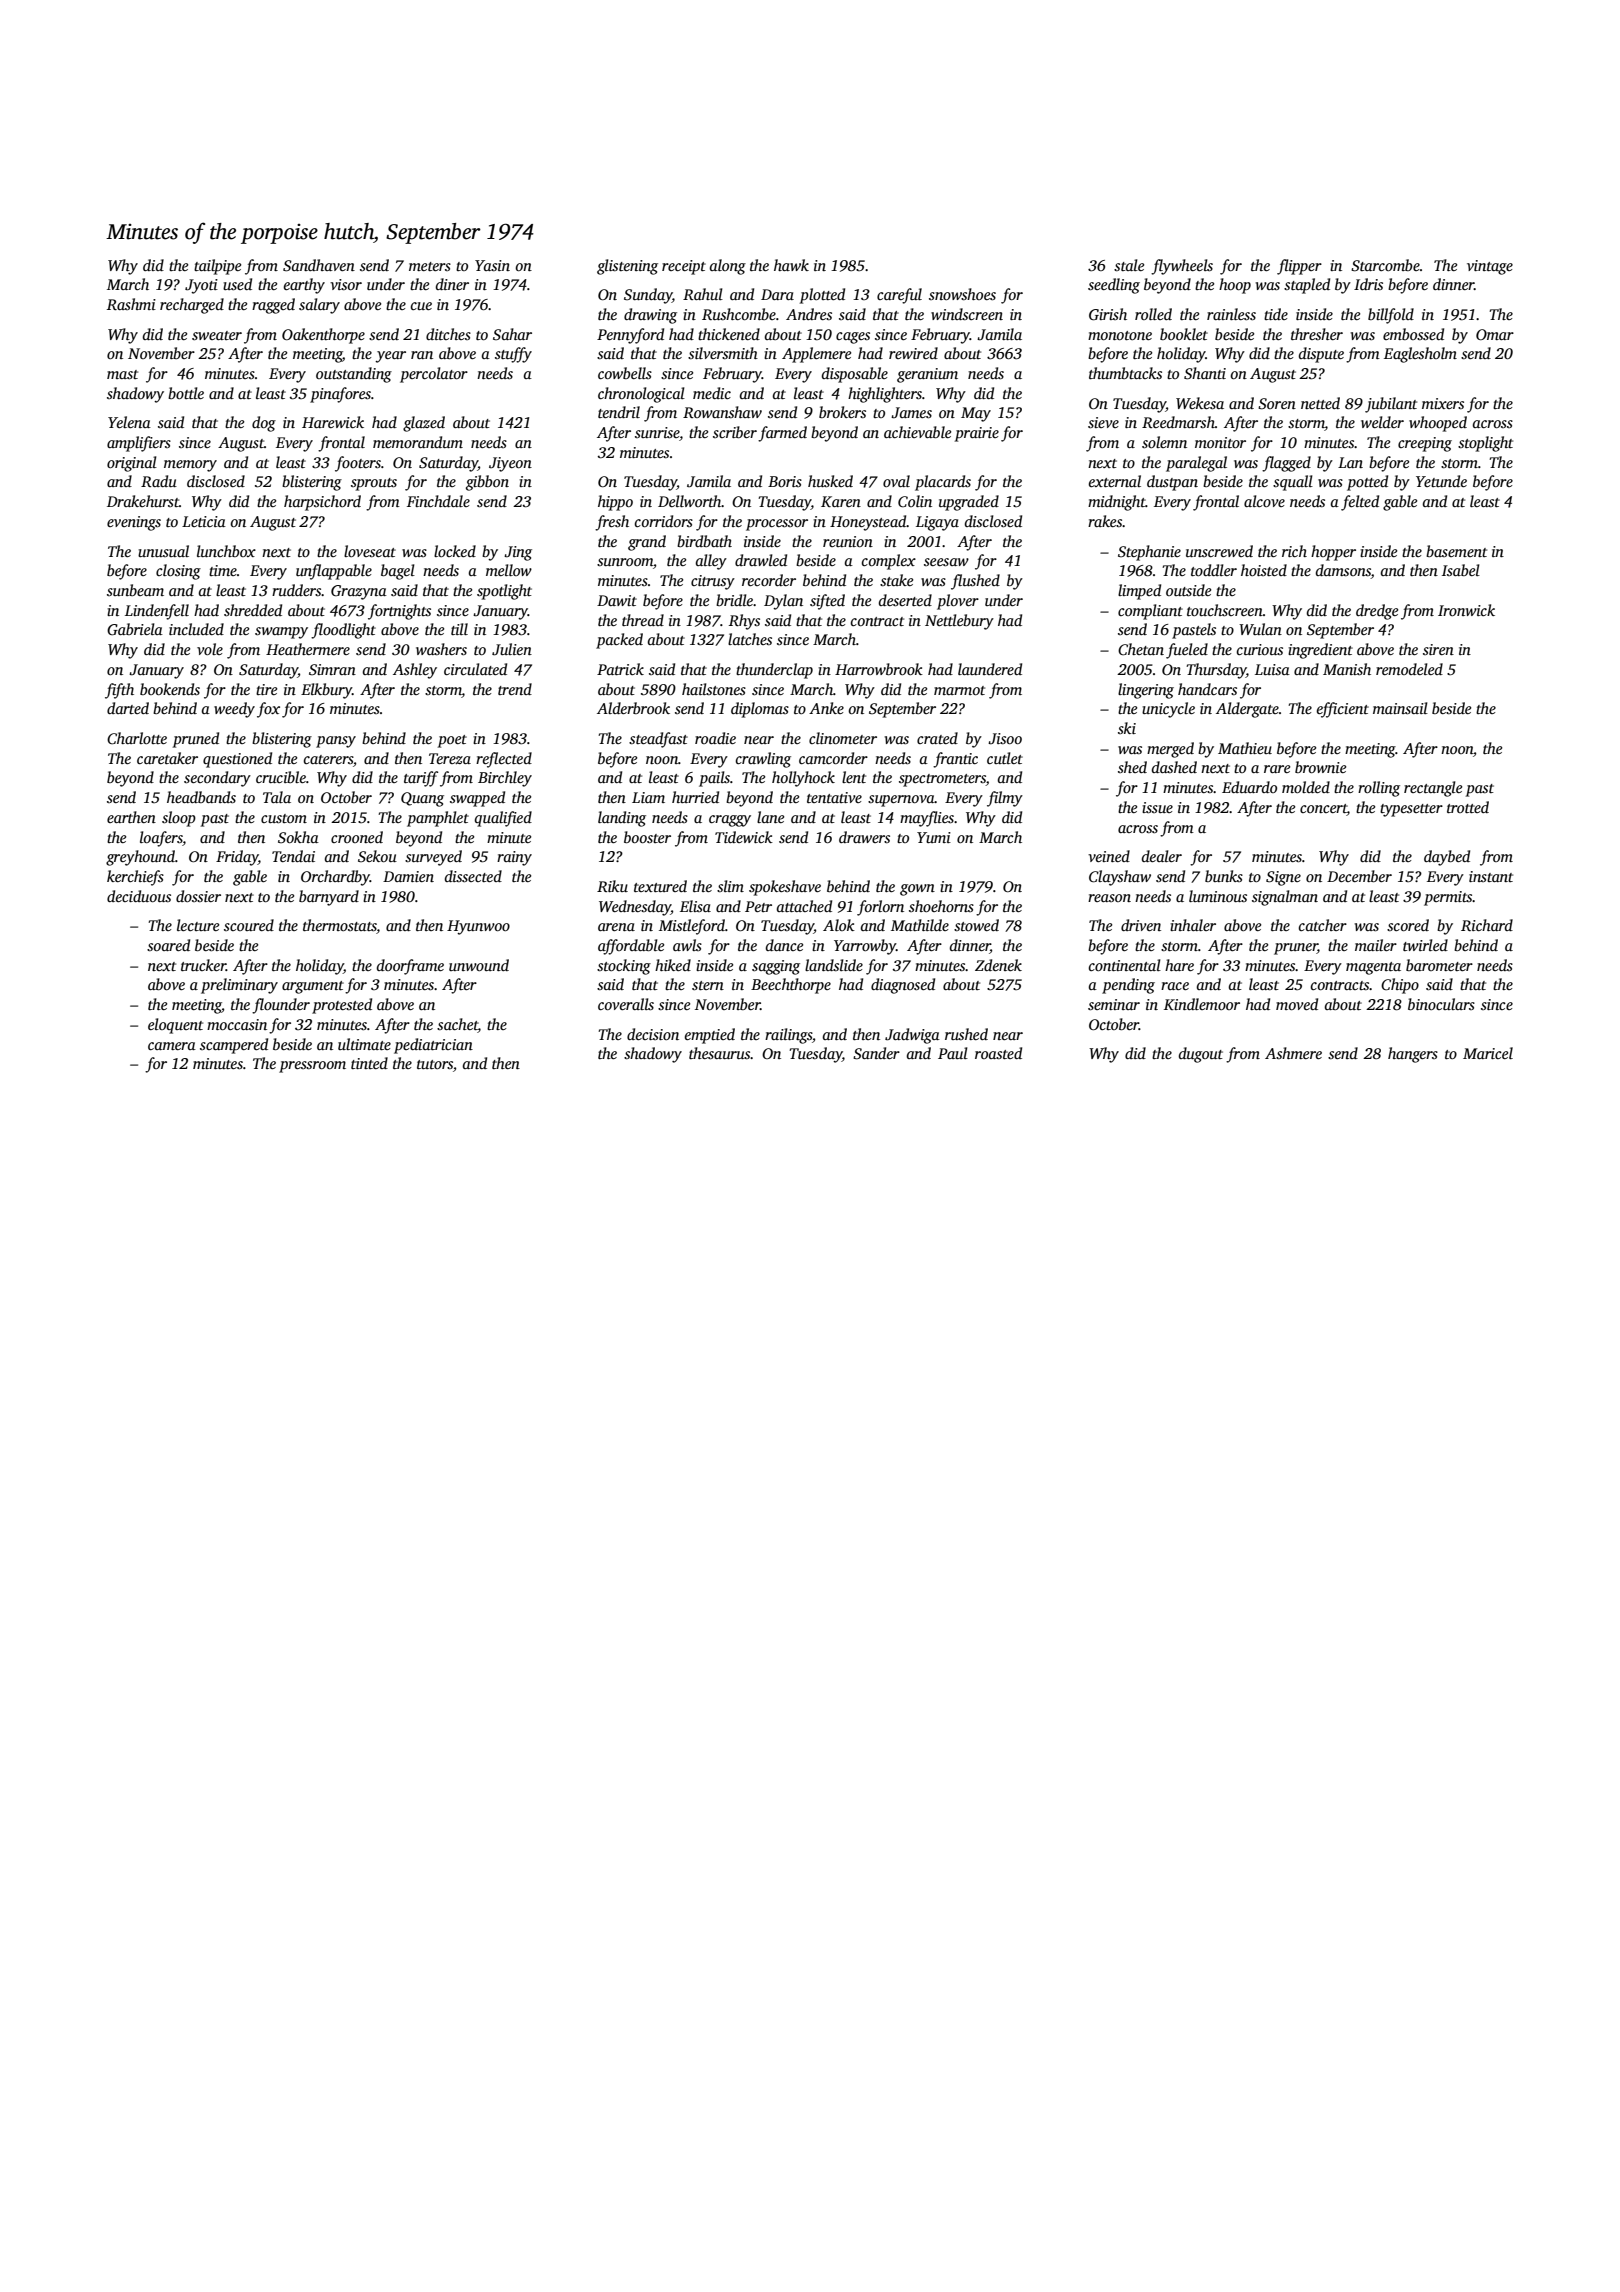 The image size is (1620, 2292). I want to click on hiked, so click(673, 965).
